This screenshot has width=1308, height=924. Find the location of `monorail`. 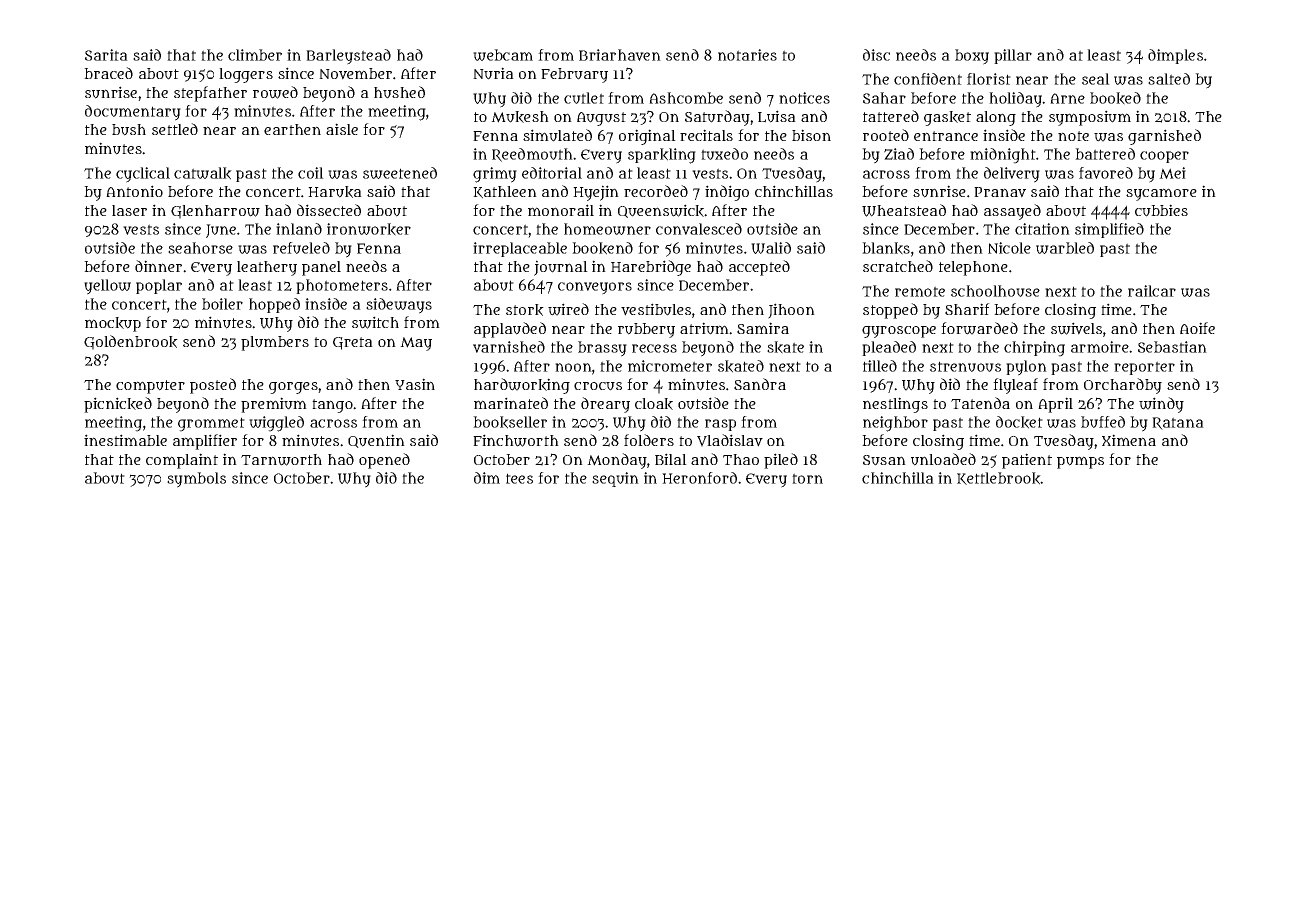

monorail is located at coordinates (561, 210).
